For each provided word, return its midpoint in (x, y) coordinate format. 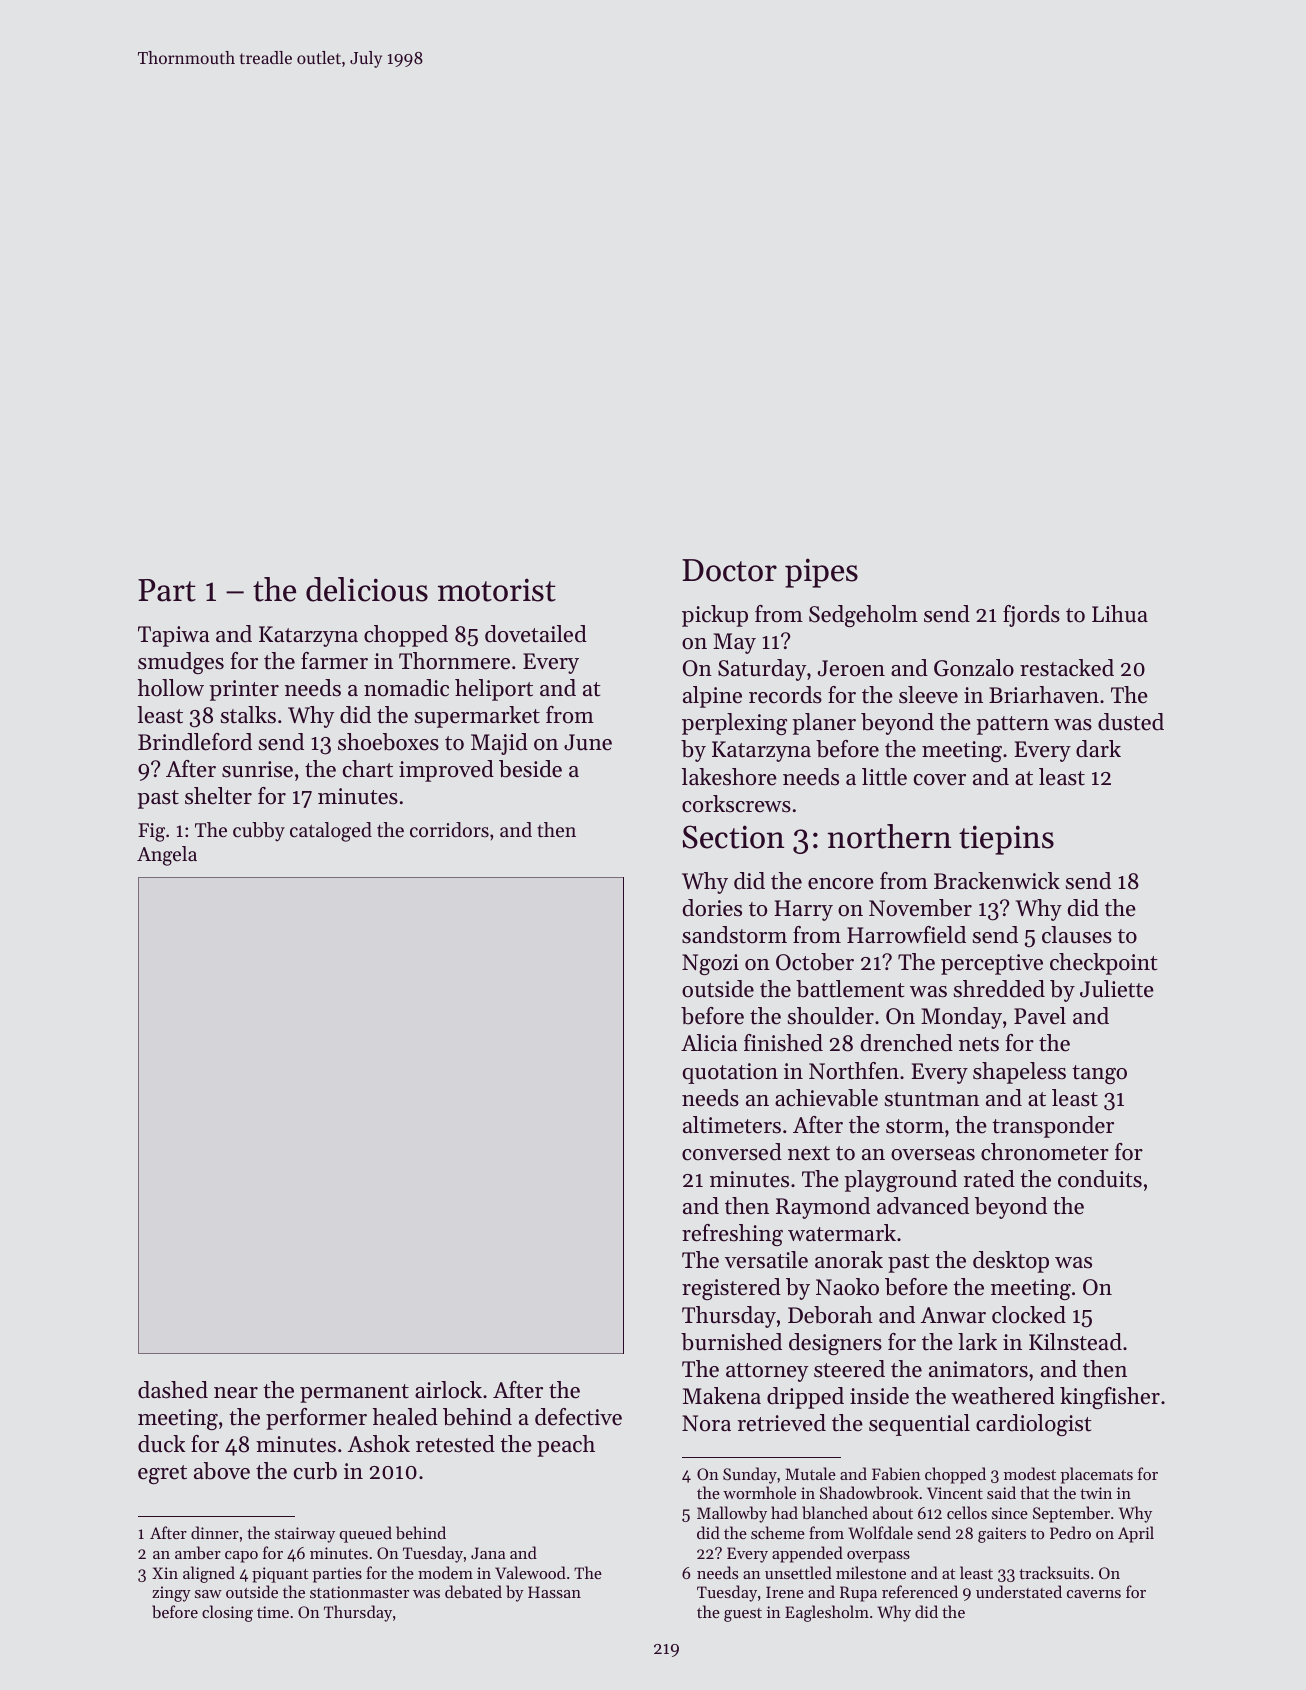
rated (989, 1179)
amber (198, 1552)
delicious (367, 589)
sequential (919, 1425)
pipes (821, 573)
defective (578, 1417)
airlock (448, 1390)
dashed (173, 1390)
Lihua (1120, 614)
